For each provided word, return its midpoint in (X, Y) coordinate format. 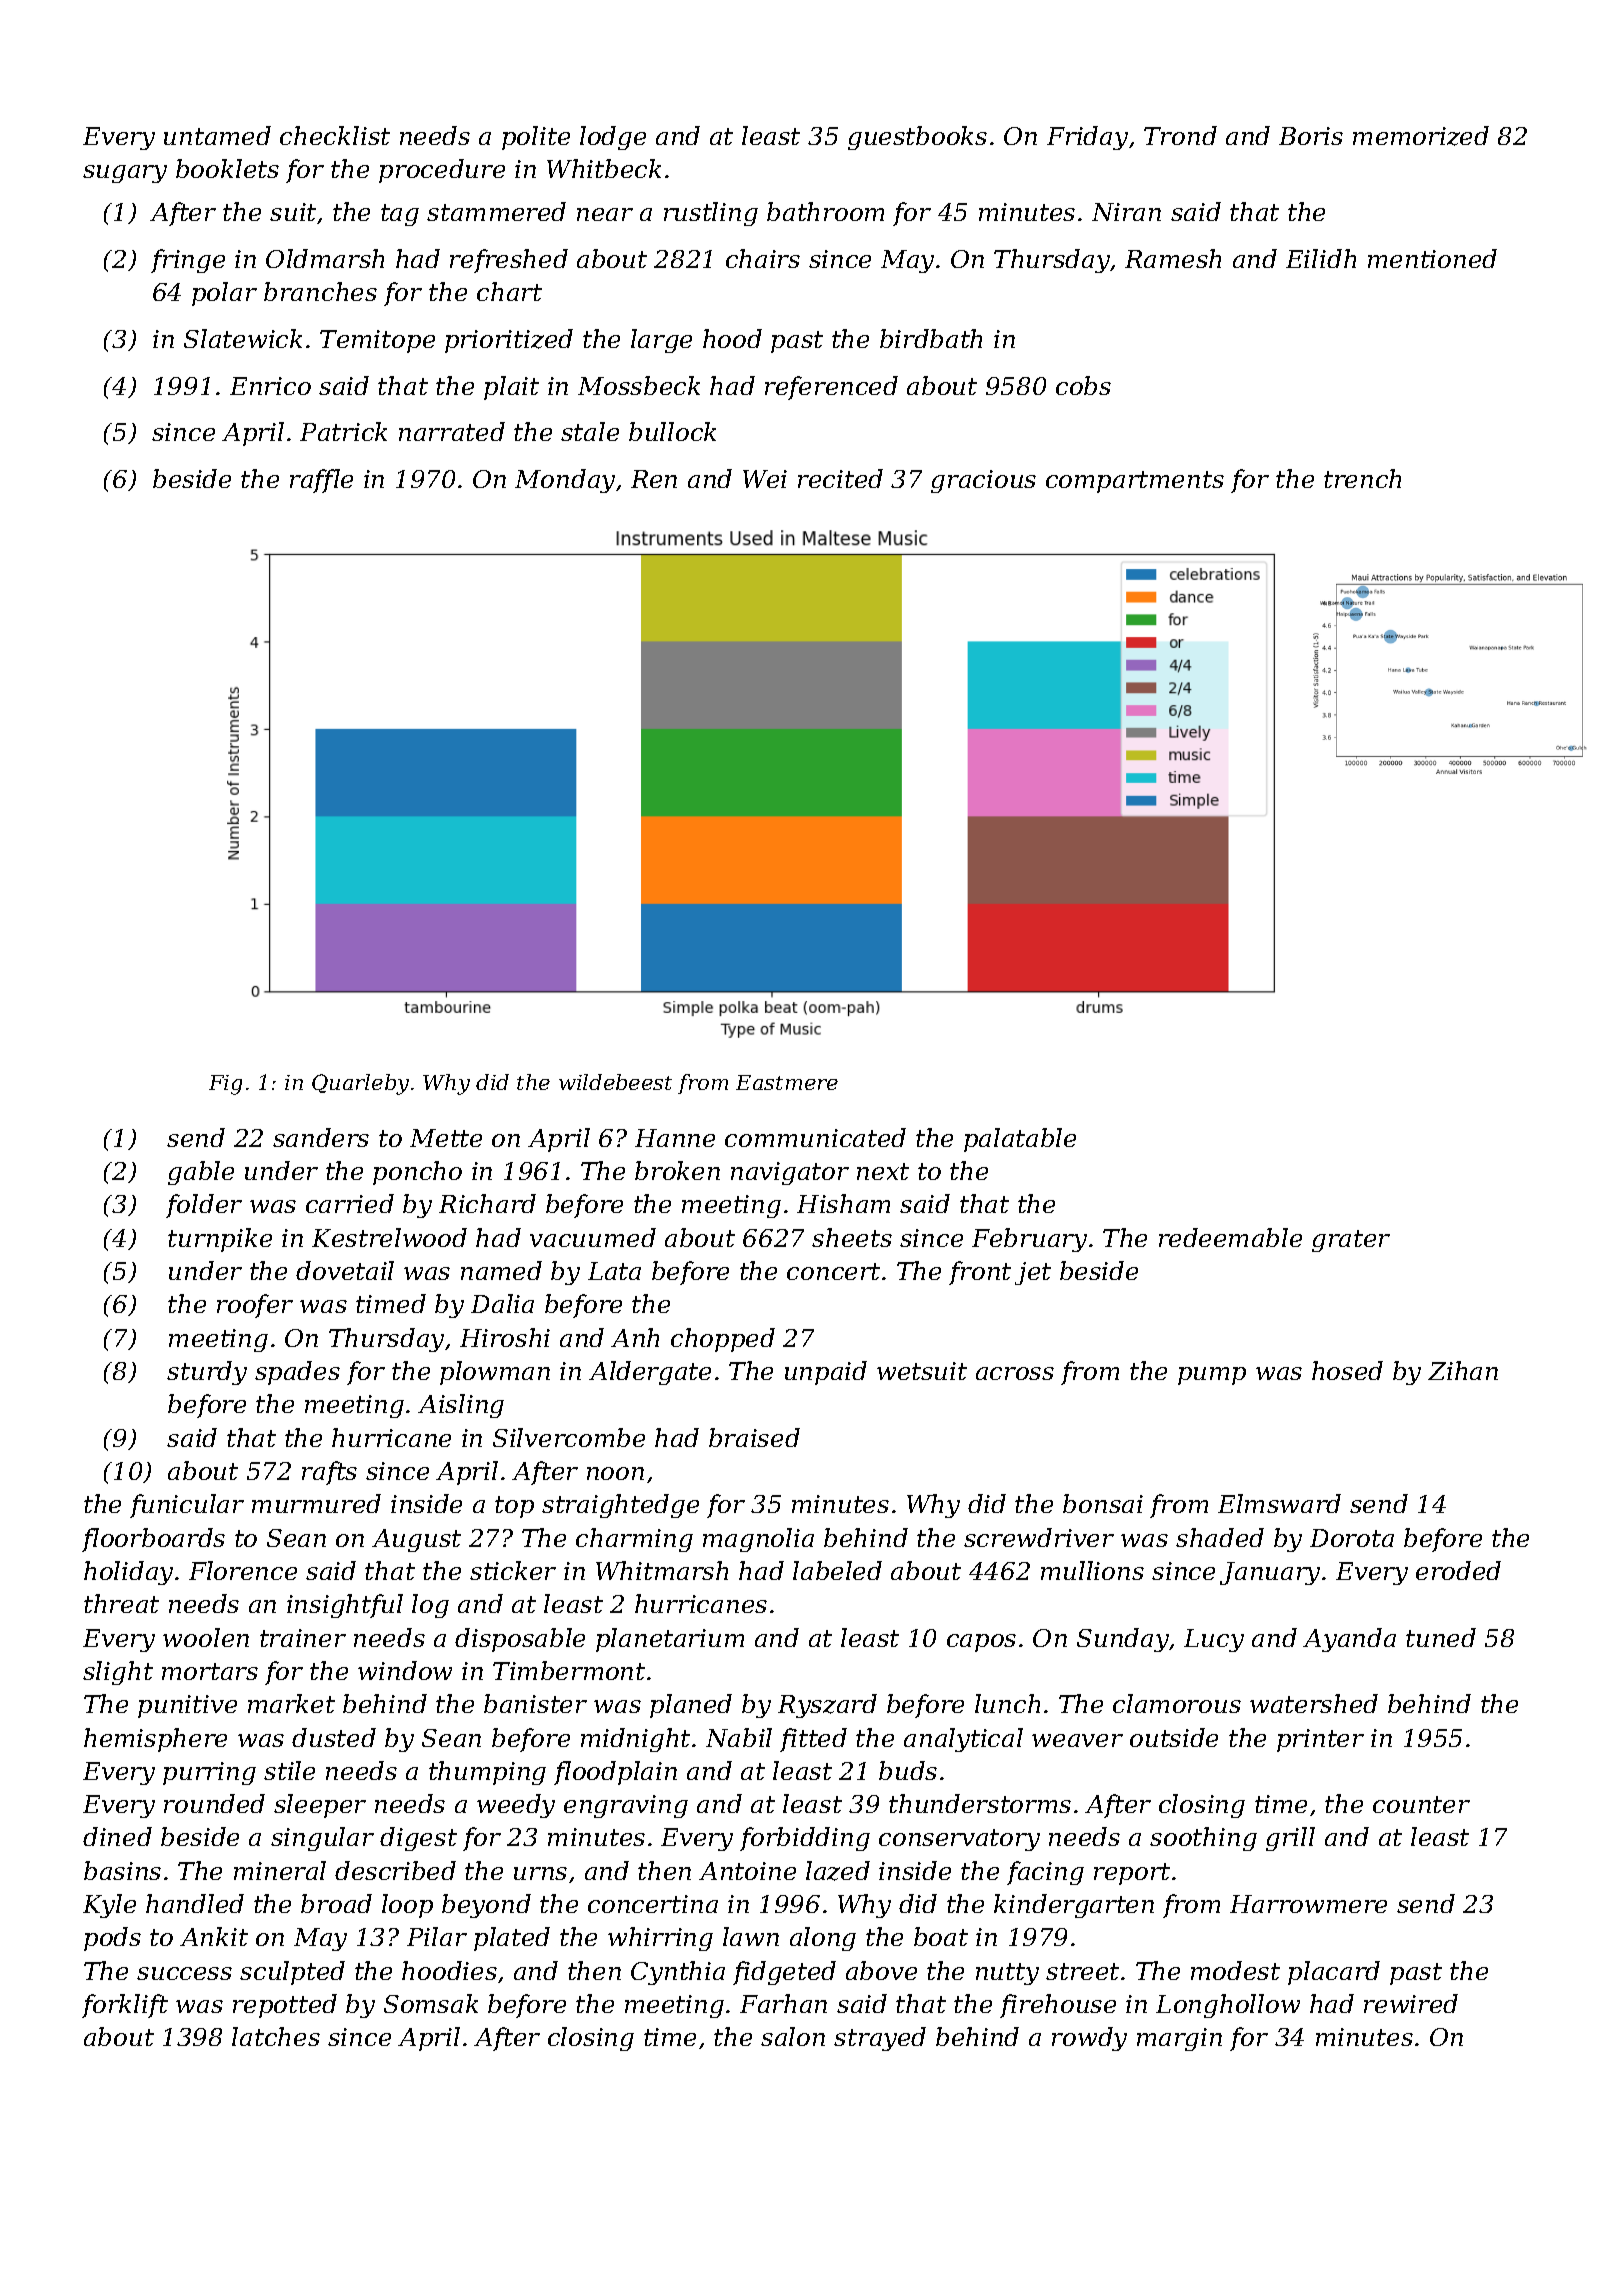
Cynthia (678, 1973)
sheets (852, 1237)
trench (1362, 478)
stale (590, 431)
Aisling (461, 1406)
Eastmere (787, 1082)
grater (1351, 1241)
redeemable (1230, 1237)
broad (336, 1903)
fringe (188, 261)
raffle (321, 481)
